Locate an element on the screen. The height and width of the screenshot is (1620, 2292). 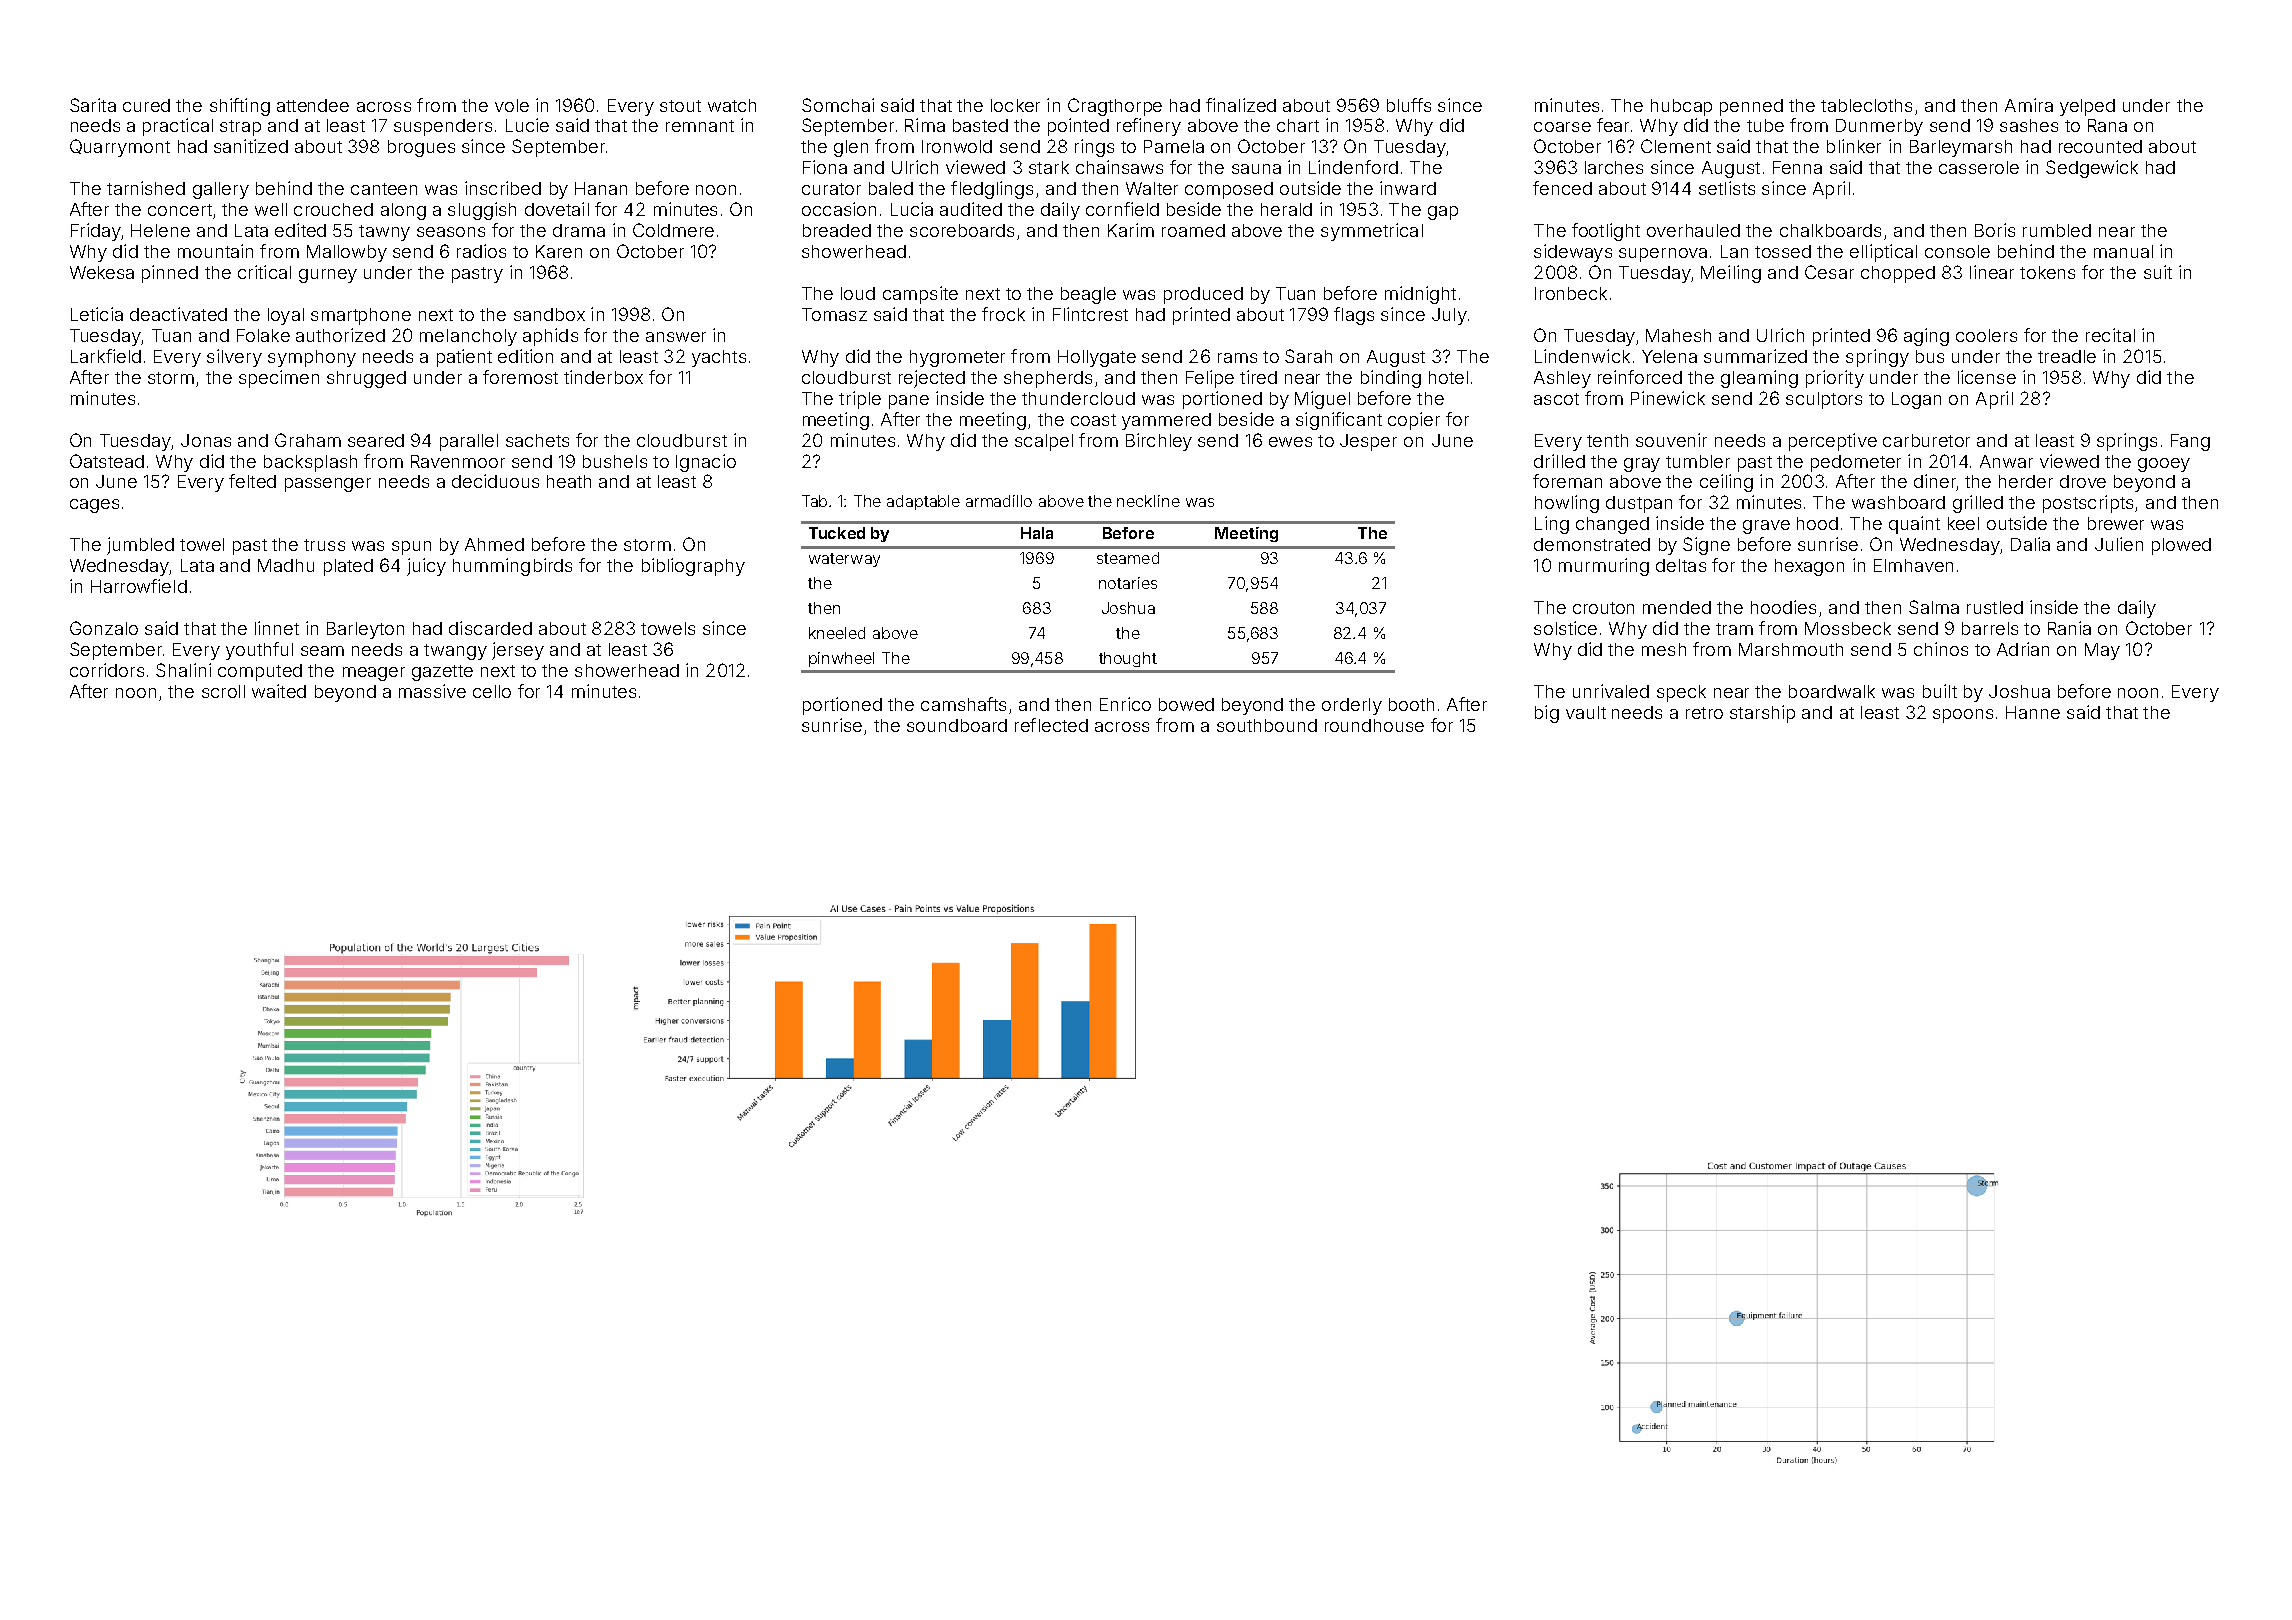
Lucie is located at coordinates (527, 125).
